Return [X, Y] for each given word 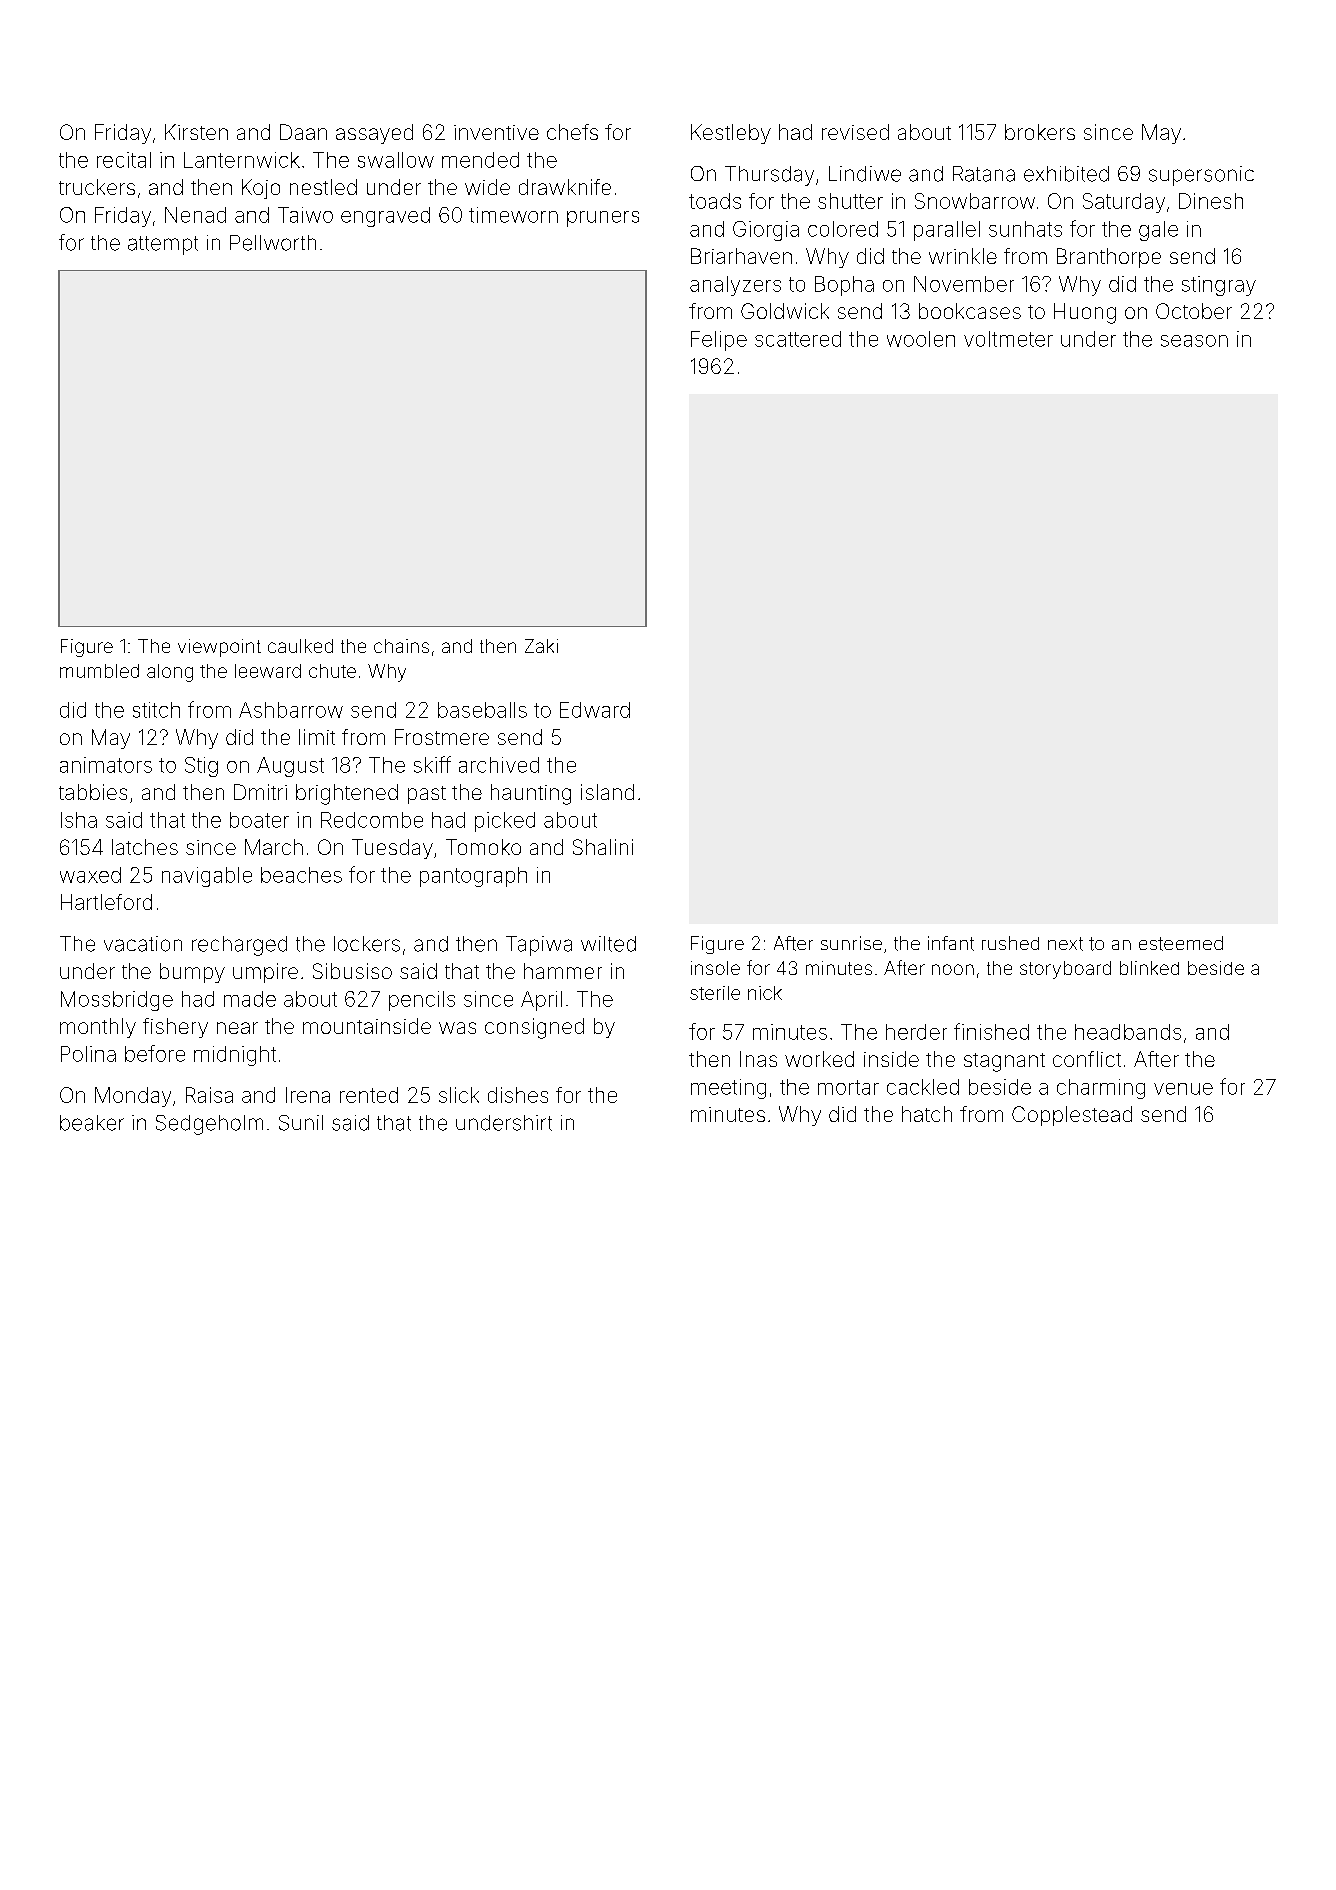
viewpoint [219, 648]
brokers [1040, 132]
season [1194, 341]
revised [855, 132]
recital [124, 160]
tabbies [93, 792]
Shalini [603, 847]
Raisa [209, 1095]
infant [951, 943]
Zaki [541, 646]
